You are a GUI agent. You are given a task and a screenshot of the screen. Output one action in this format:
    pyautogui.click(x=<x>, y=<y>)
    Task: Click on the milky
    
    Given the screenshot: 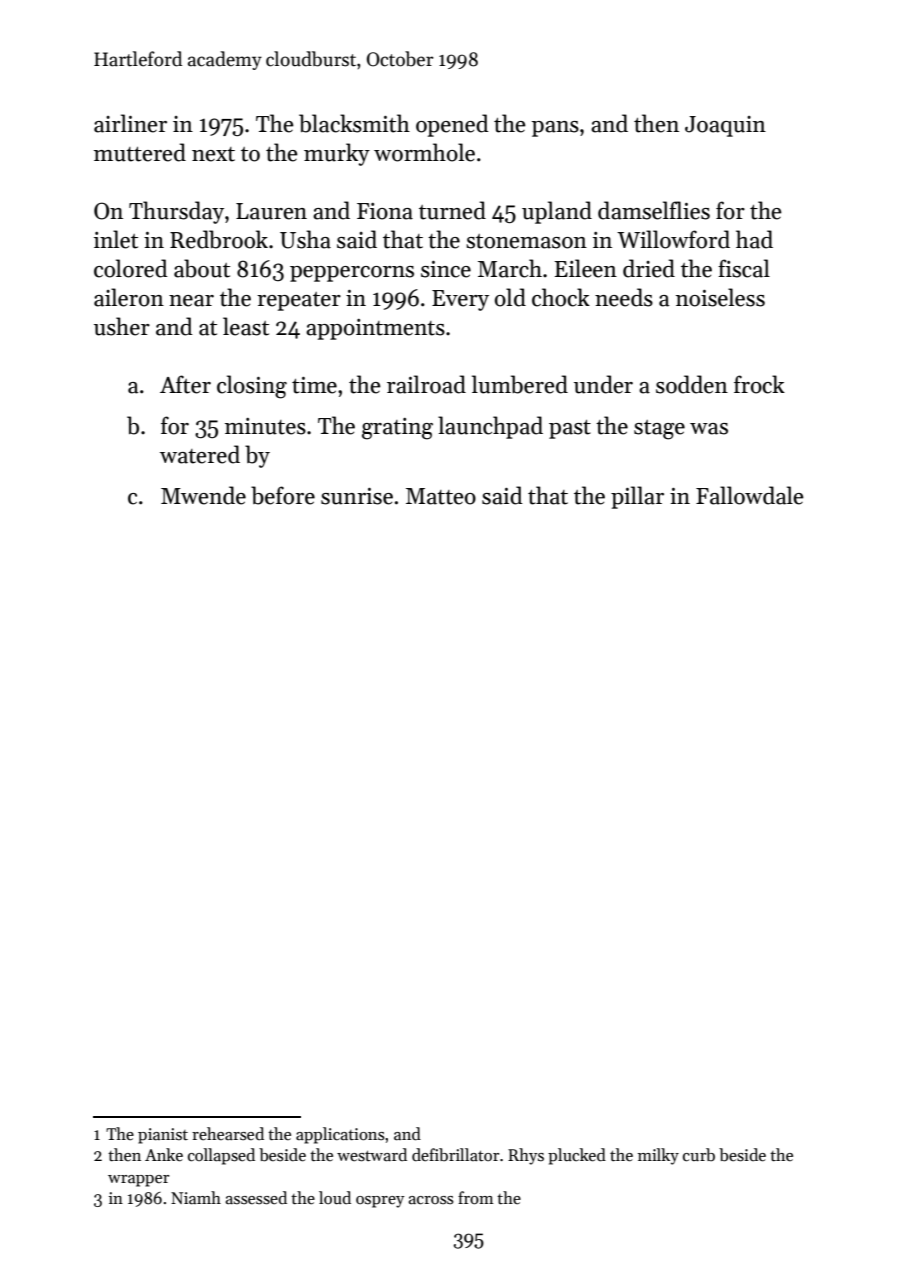 What is the action you would take?
    pyautogui.click(x=658, y=1156)
